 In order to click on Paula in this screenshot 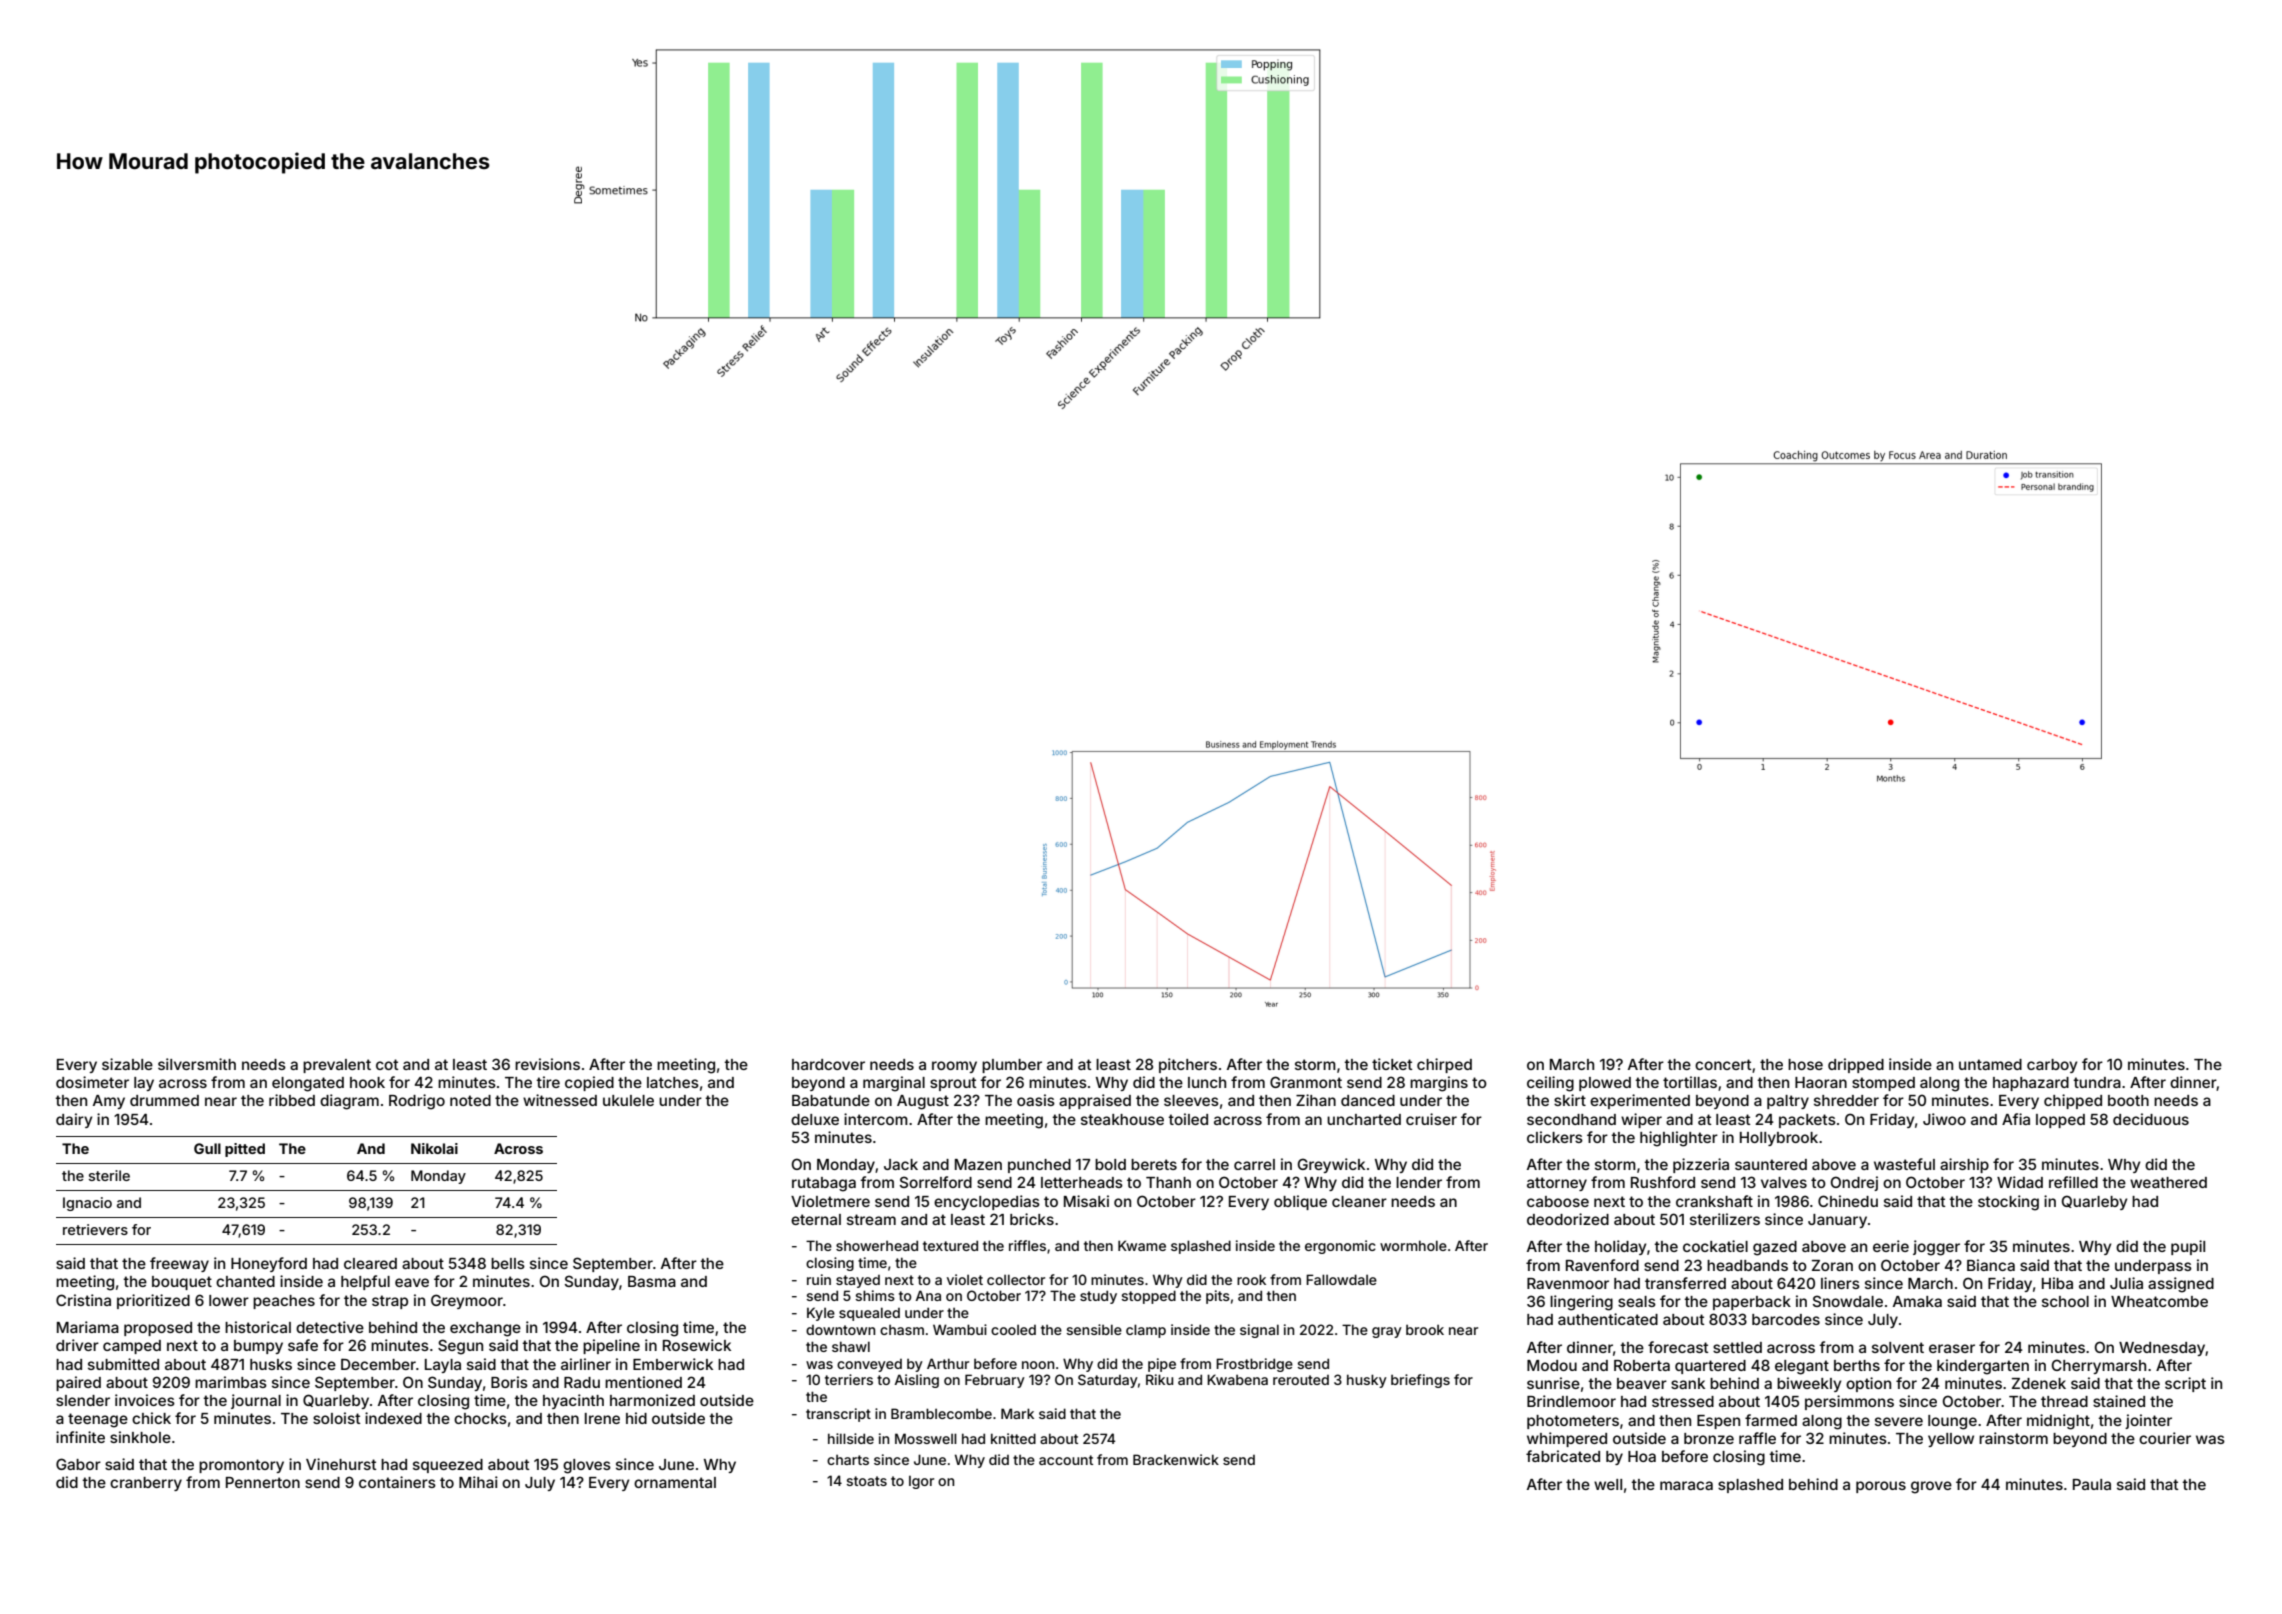, I will do `click(2092, 1484)`.
